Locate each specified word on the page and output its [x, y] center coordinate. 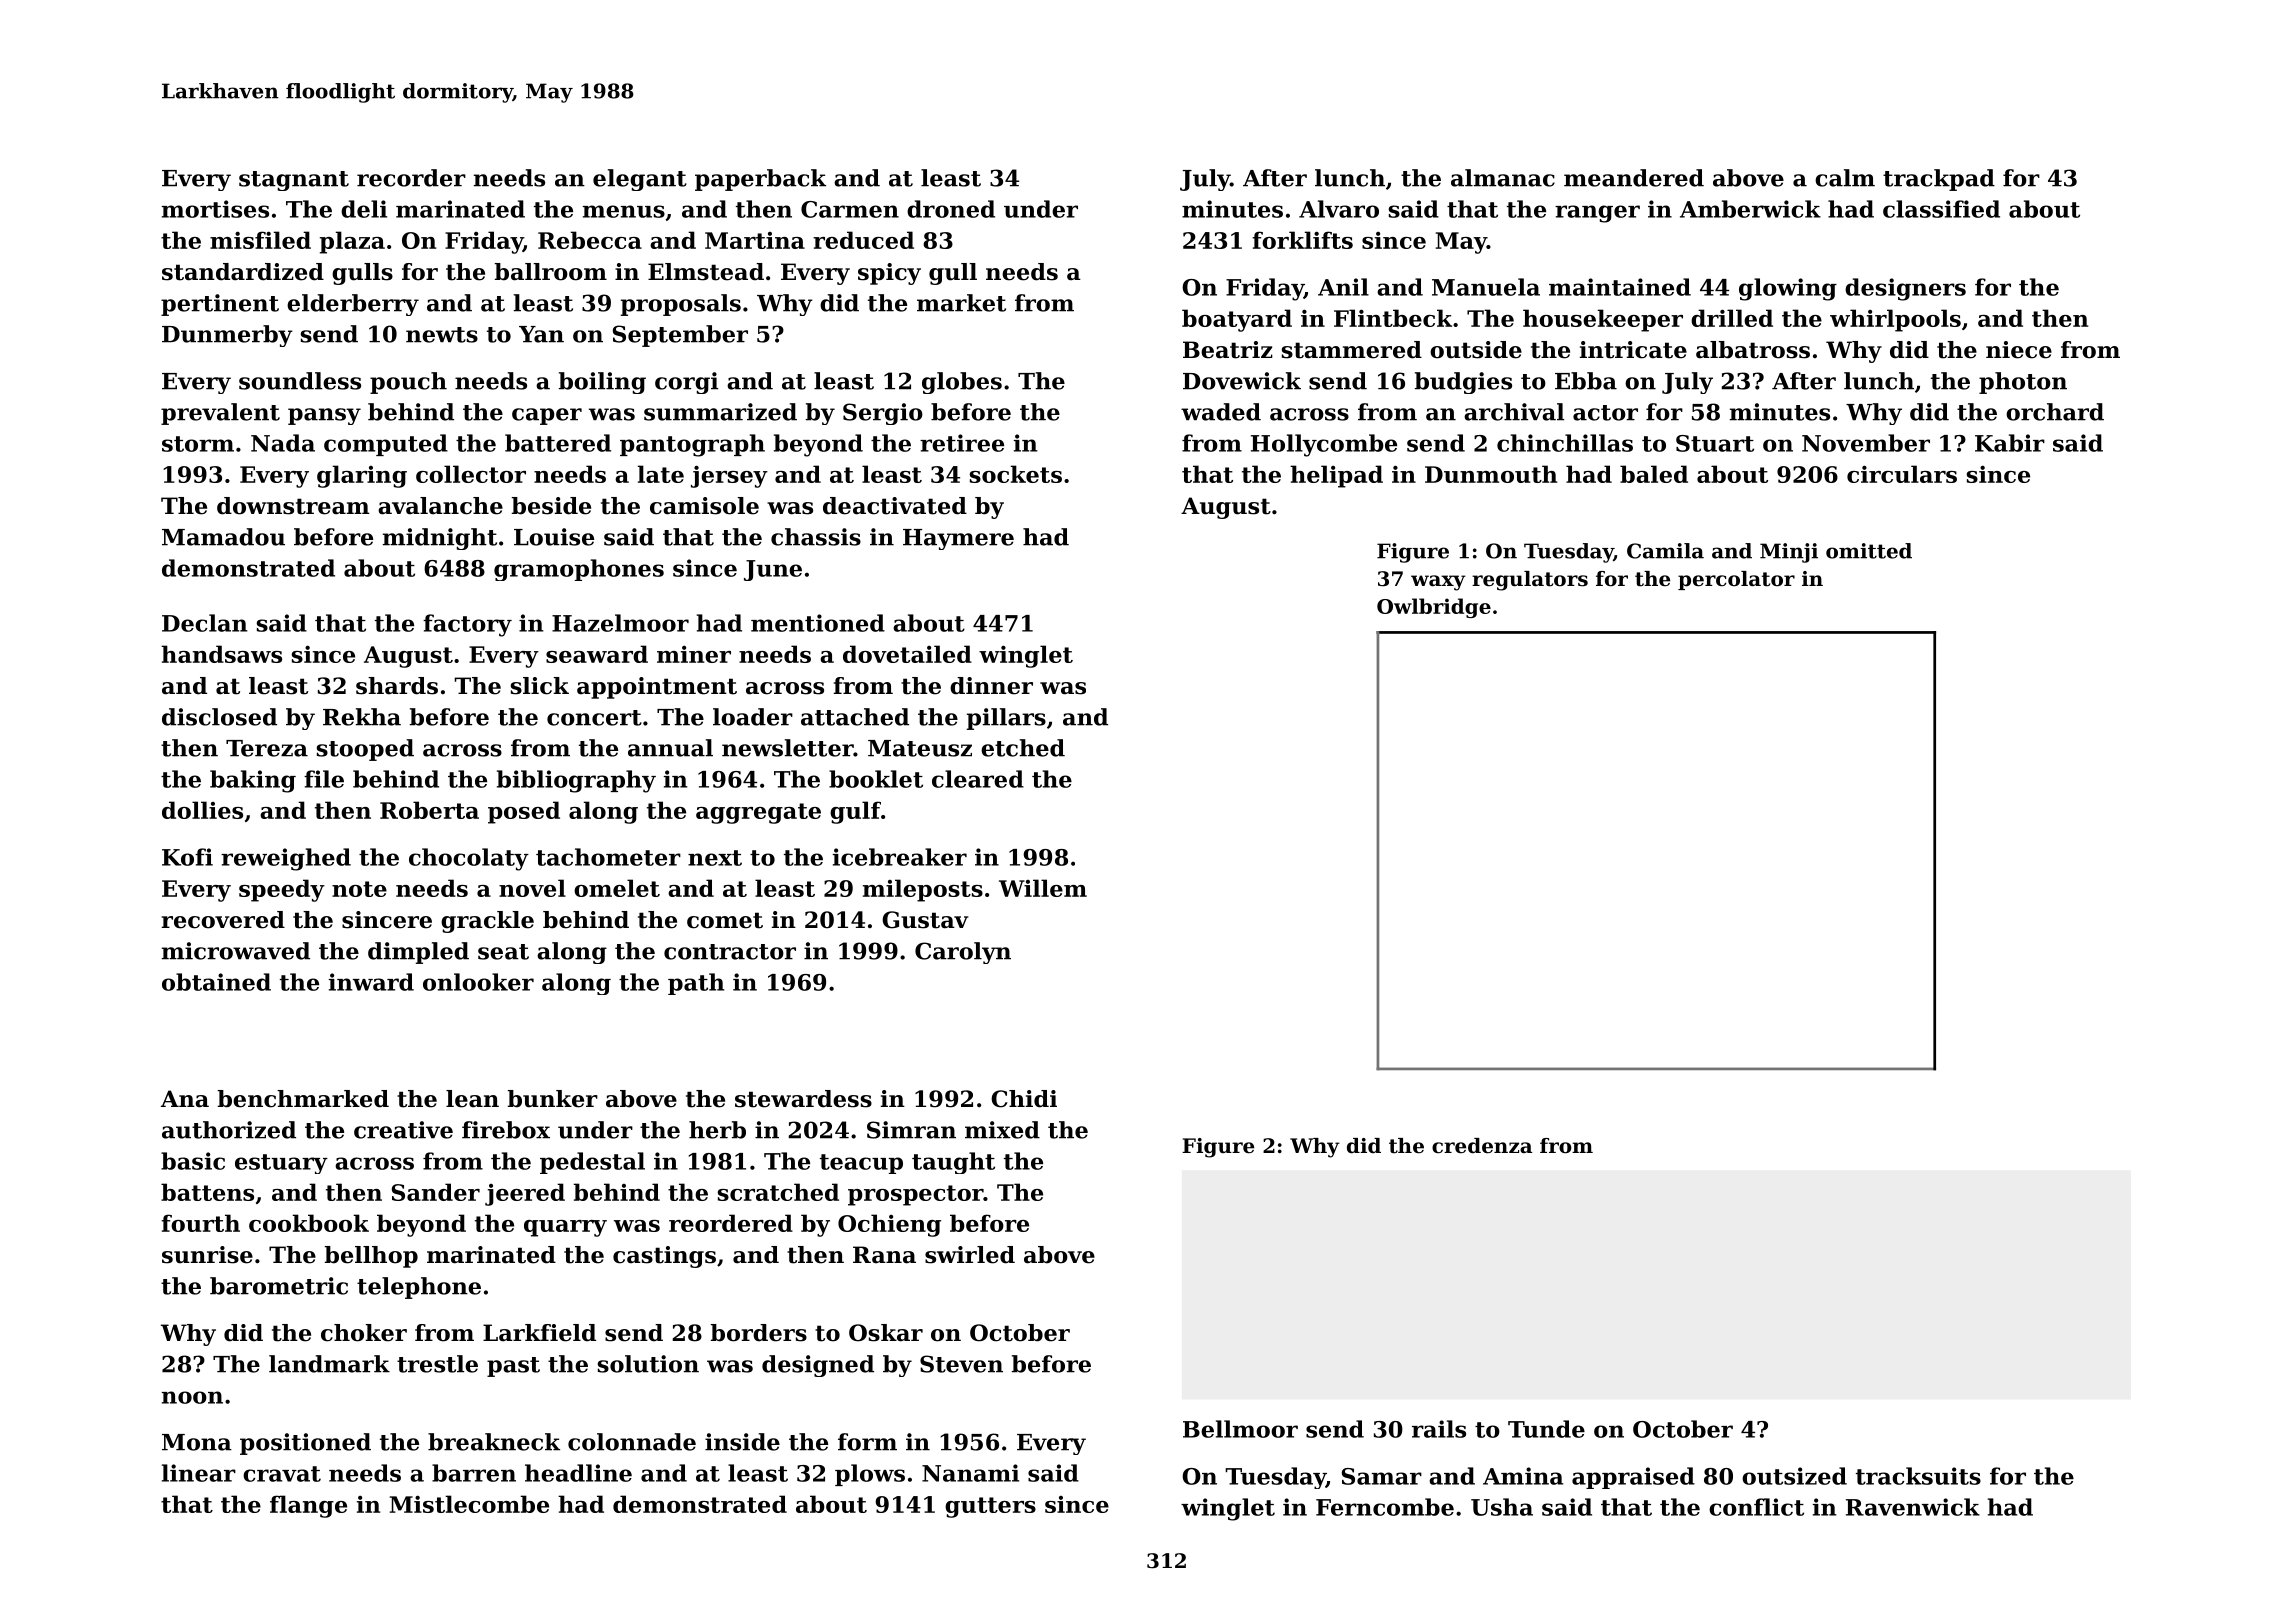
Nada [283, 443]
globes [962, 383]
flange [308, 1506]
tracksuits [1918, 1476]
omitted [1869, 551]
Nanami [970, 1473]
